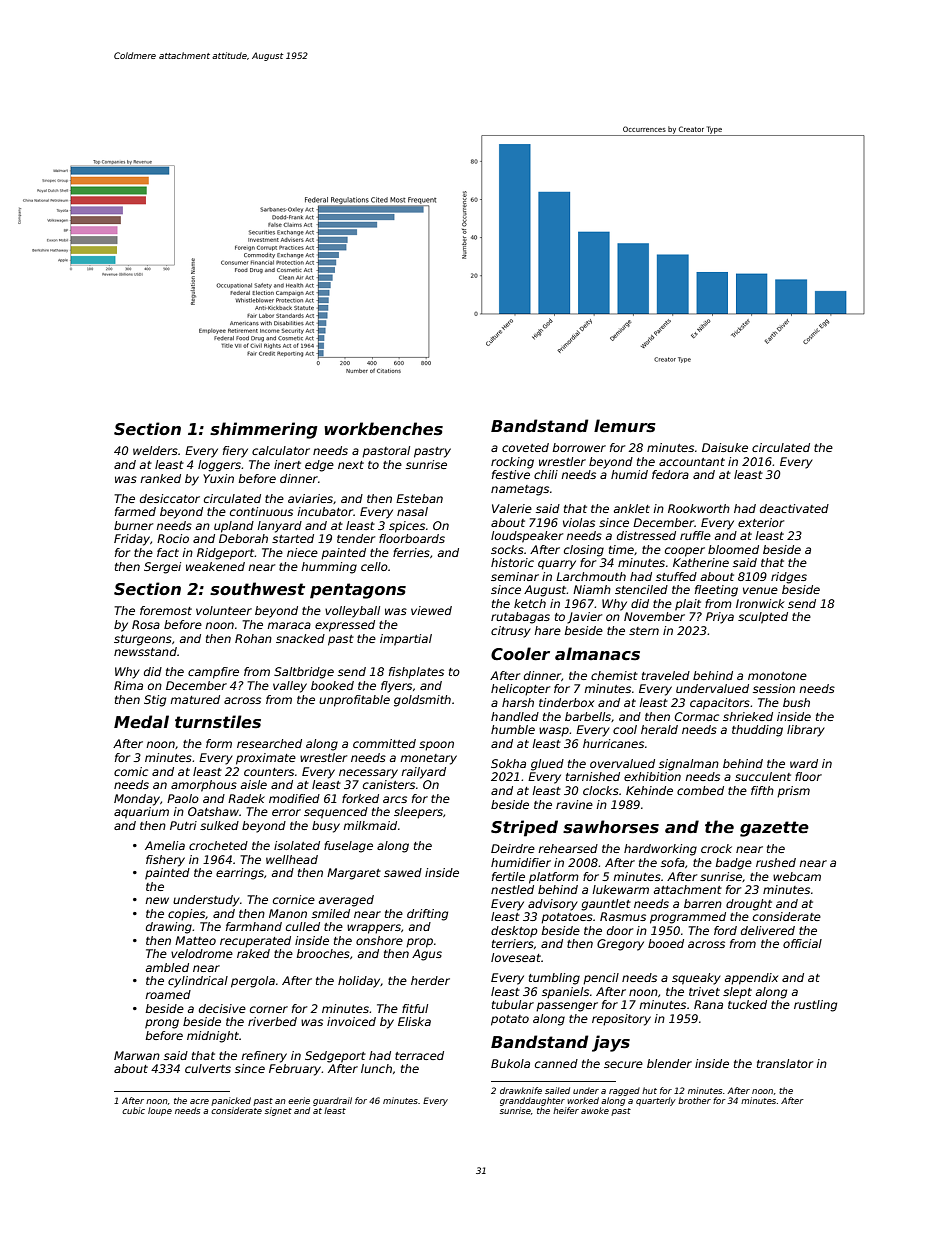 The width and height of the image is (952, 1233). What do you see at coordinates (431, 610) in the image?
I see `viewed` at bounding box center [431, 610].
